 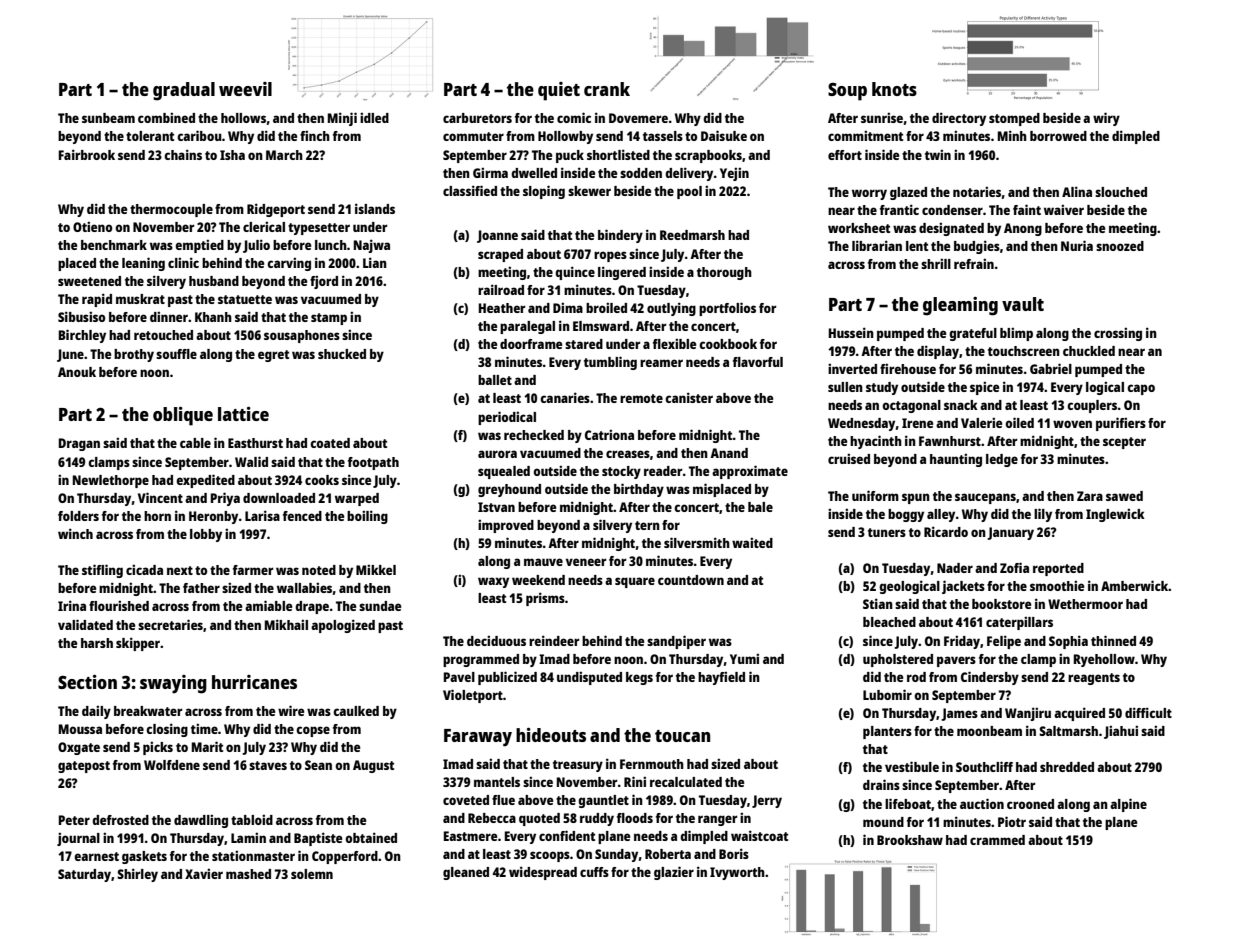 I want to click on acquired, so click(x=1079, y=714).
